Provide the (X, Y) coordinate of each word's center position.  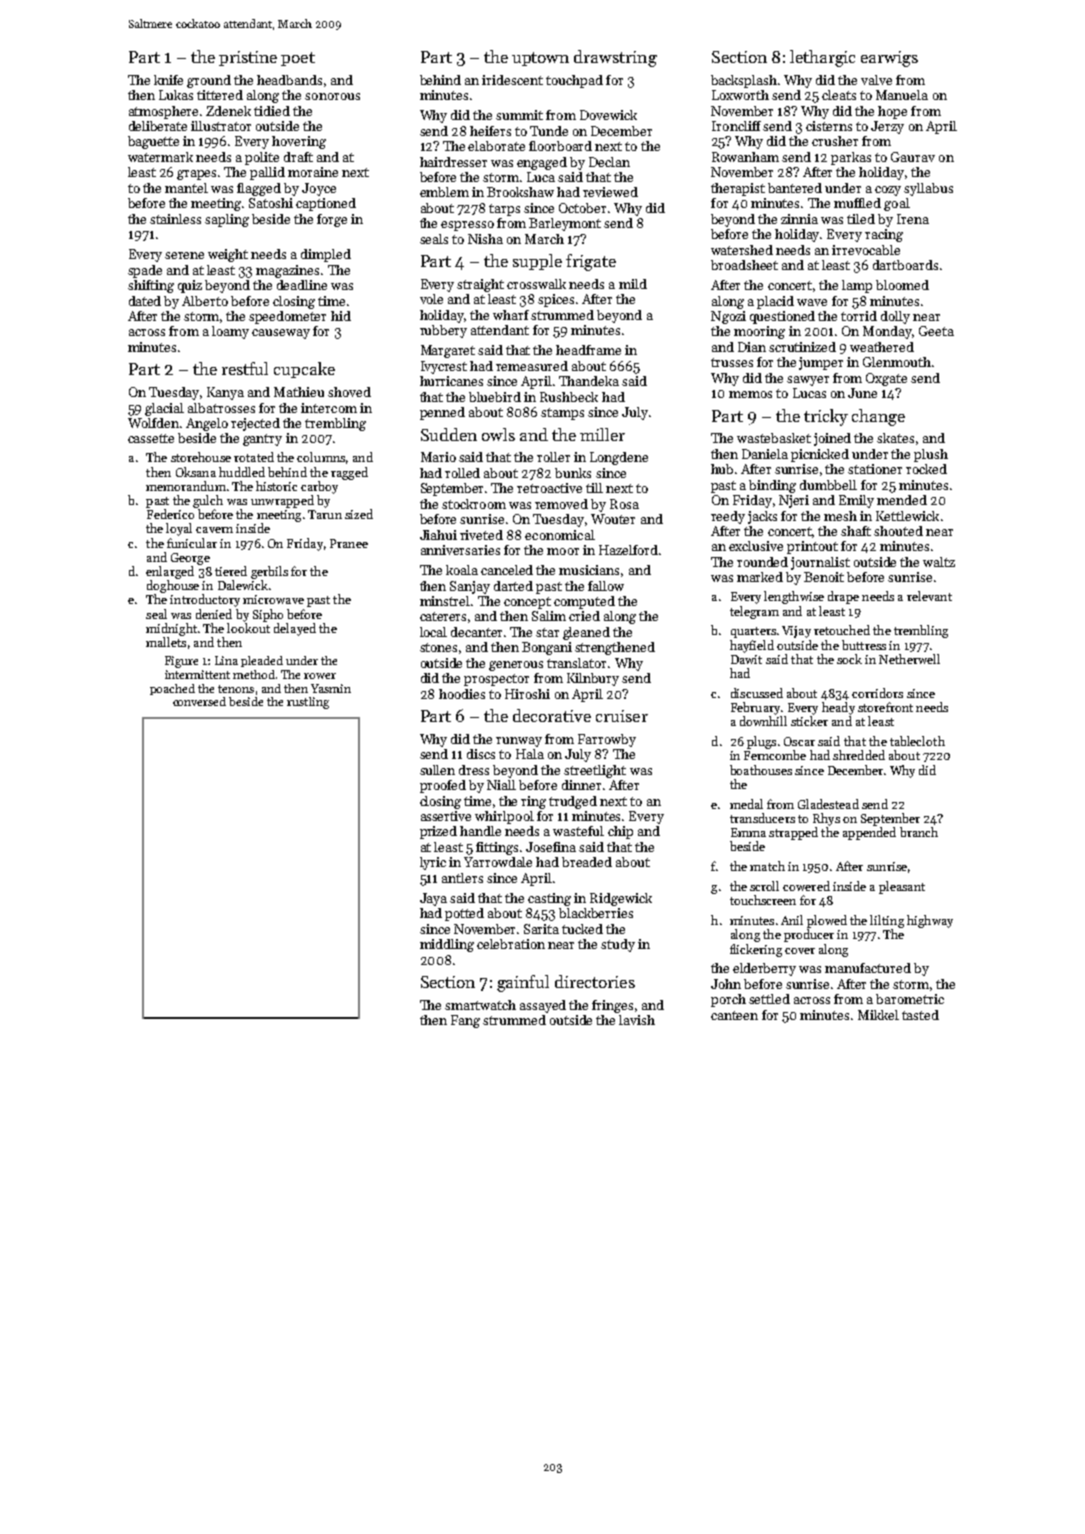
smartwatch (480, 1005)
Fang (465, 1021)
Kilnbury (593, 679)
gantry (262, 440)
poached (172, 689)
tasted (920, 1015)
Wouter (613, 519)
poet (298, 59)
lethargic (822, 58)
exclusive (756, 546)
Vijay (796, 632)
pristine (248, 58)
